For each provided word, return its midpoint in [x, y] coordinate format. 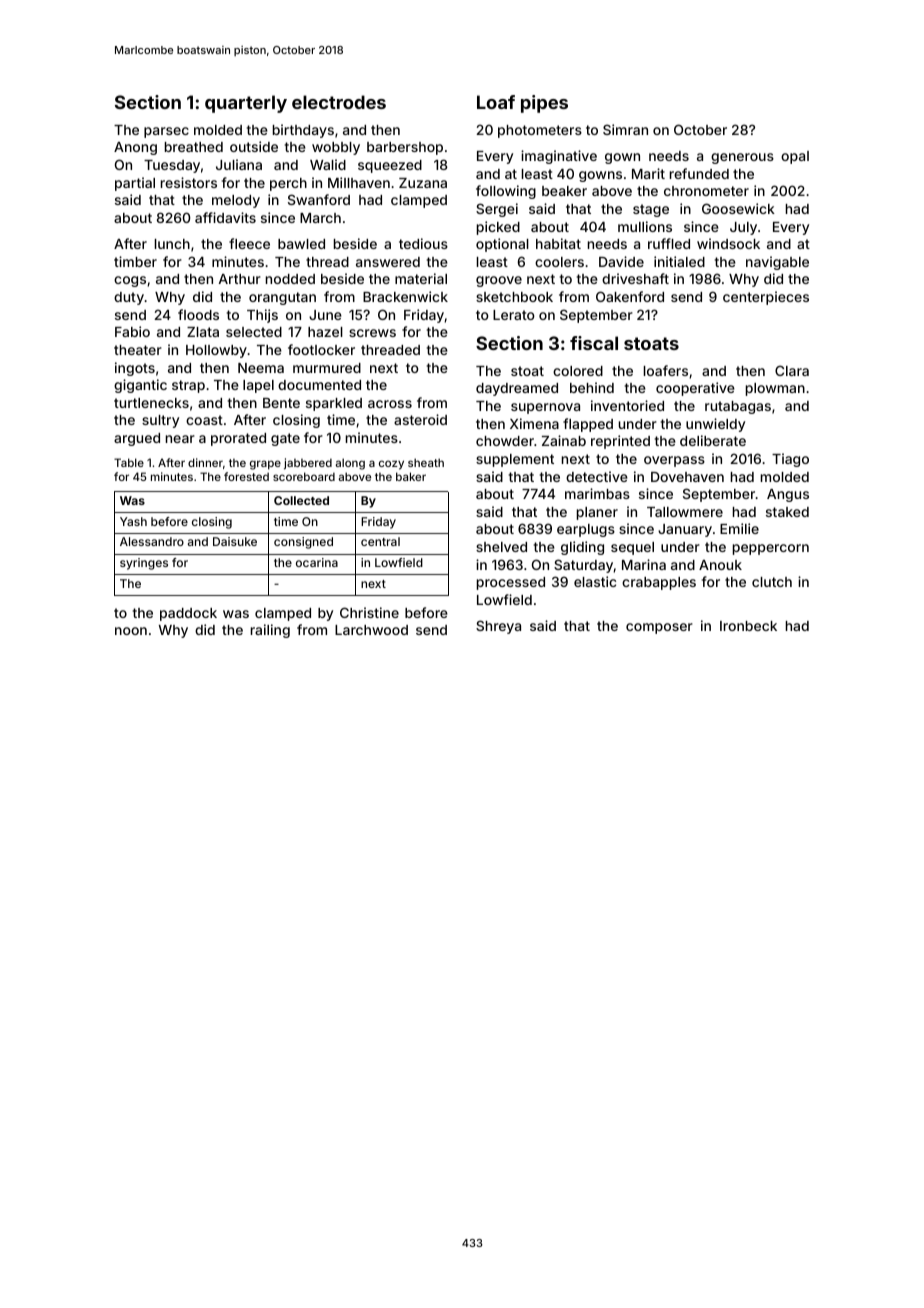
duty [129, 298]
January [685, 530]
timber [135, 261]
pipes [544, 104]
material [421, 278]
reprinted [620, 442]
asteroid [420, 419]
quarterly [246, 104]
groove [499, 281]
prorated [238, 439]
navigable [777, 263]
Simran [625, 129]
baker [411, 476]
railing [270, 631]
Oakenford [630, 296]
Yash [133, 521]
